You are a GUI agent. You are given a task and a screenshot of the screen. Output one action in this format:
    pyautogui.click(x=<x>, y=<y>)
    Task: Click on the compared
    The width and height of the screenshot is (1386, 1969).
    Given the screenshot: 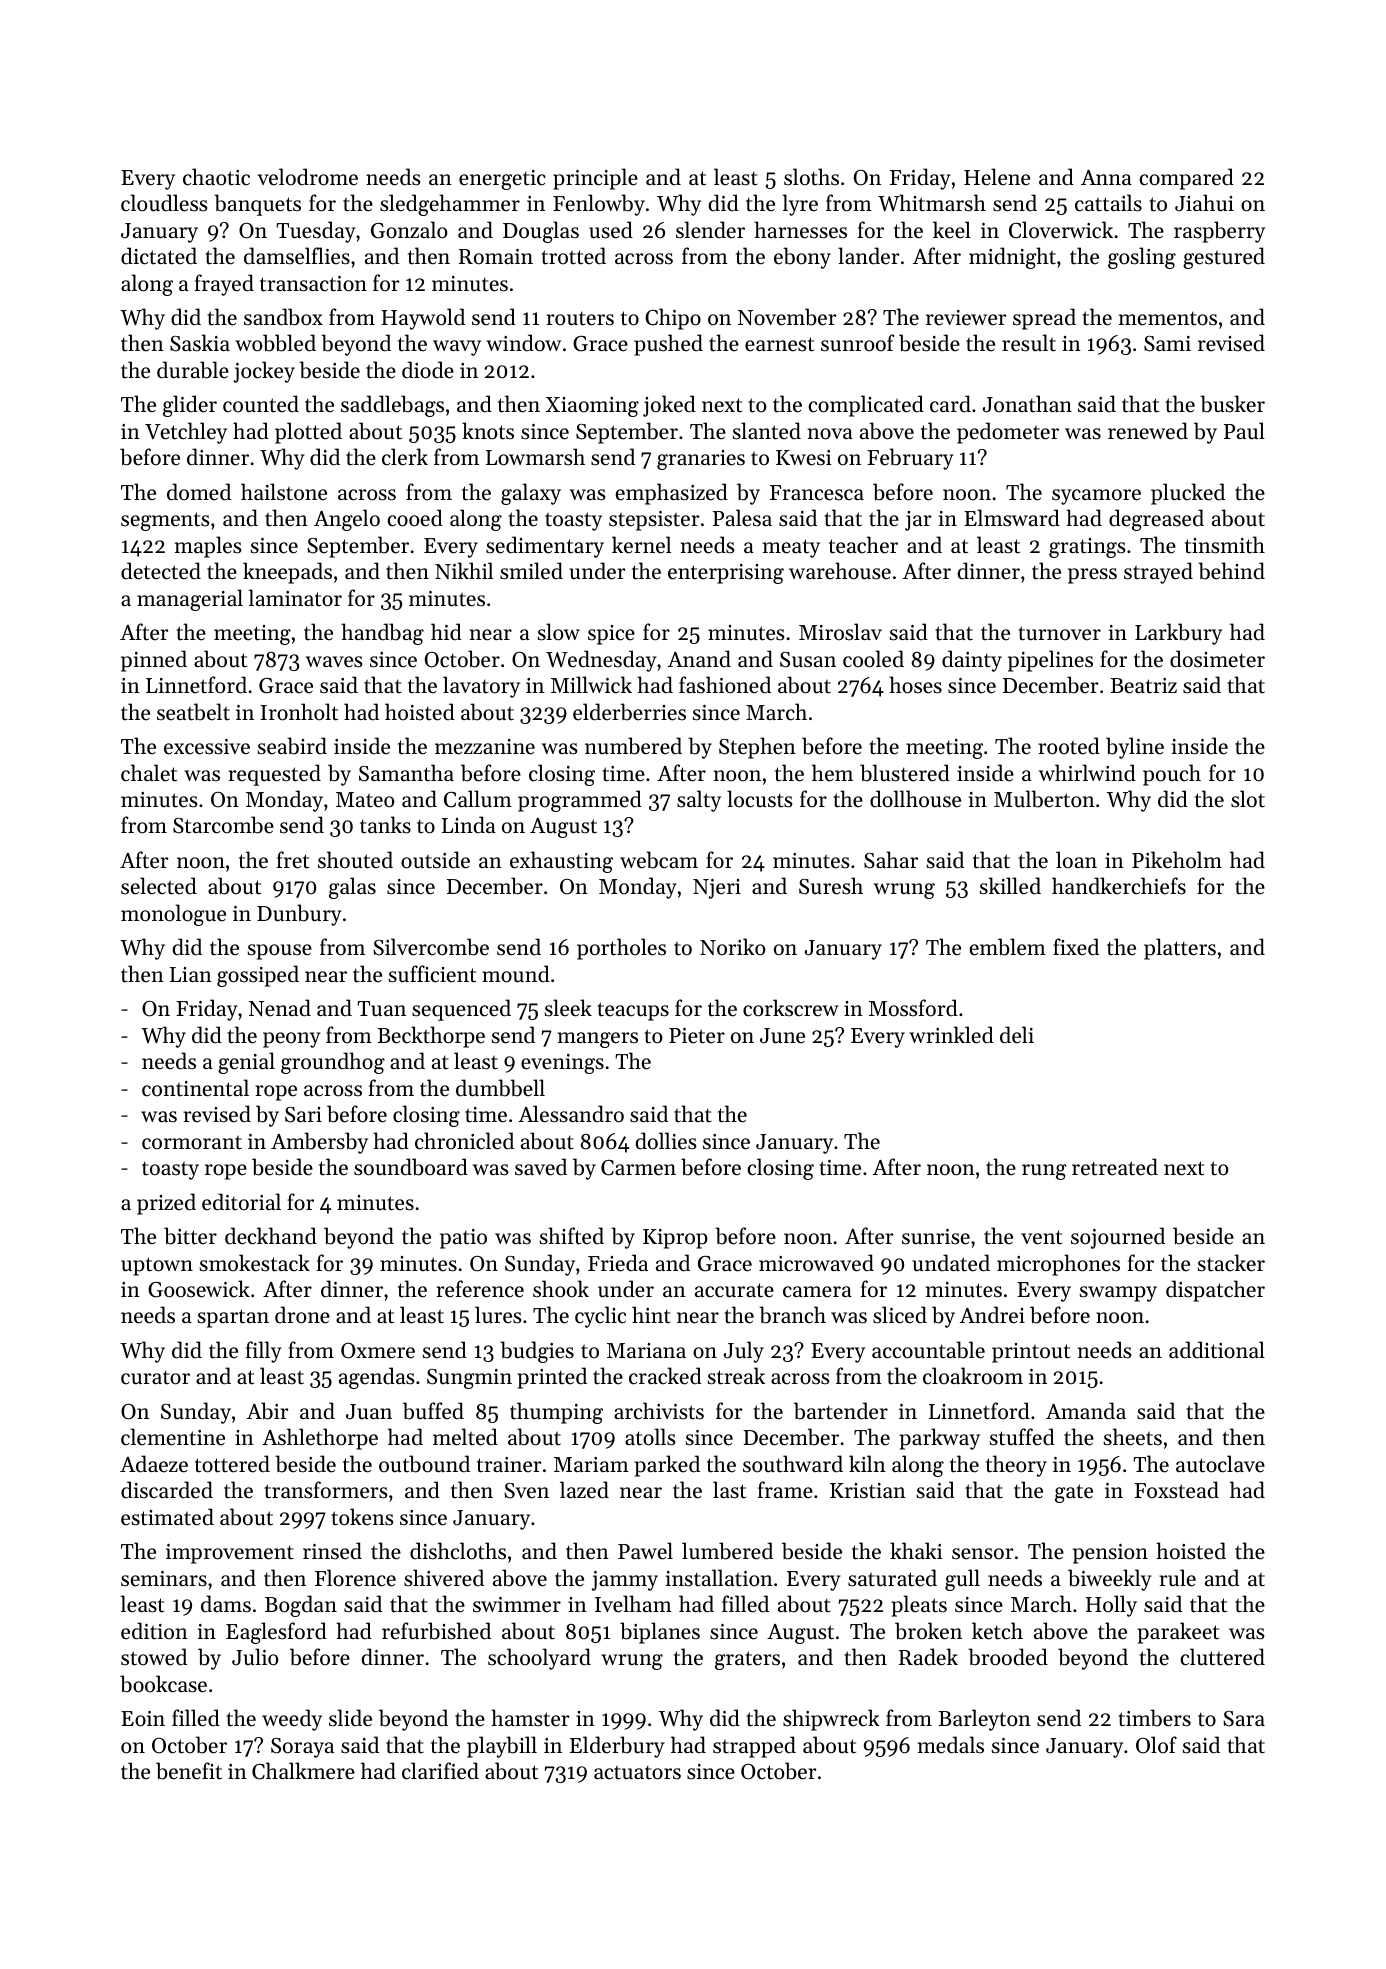 What is the action you would take?
    pyautogui.click(x=1186, y=179)
